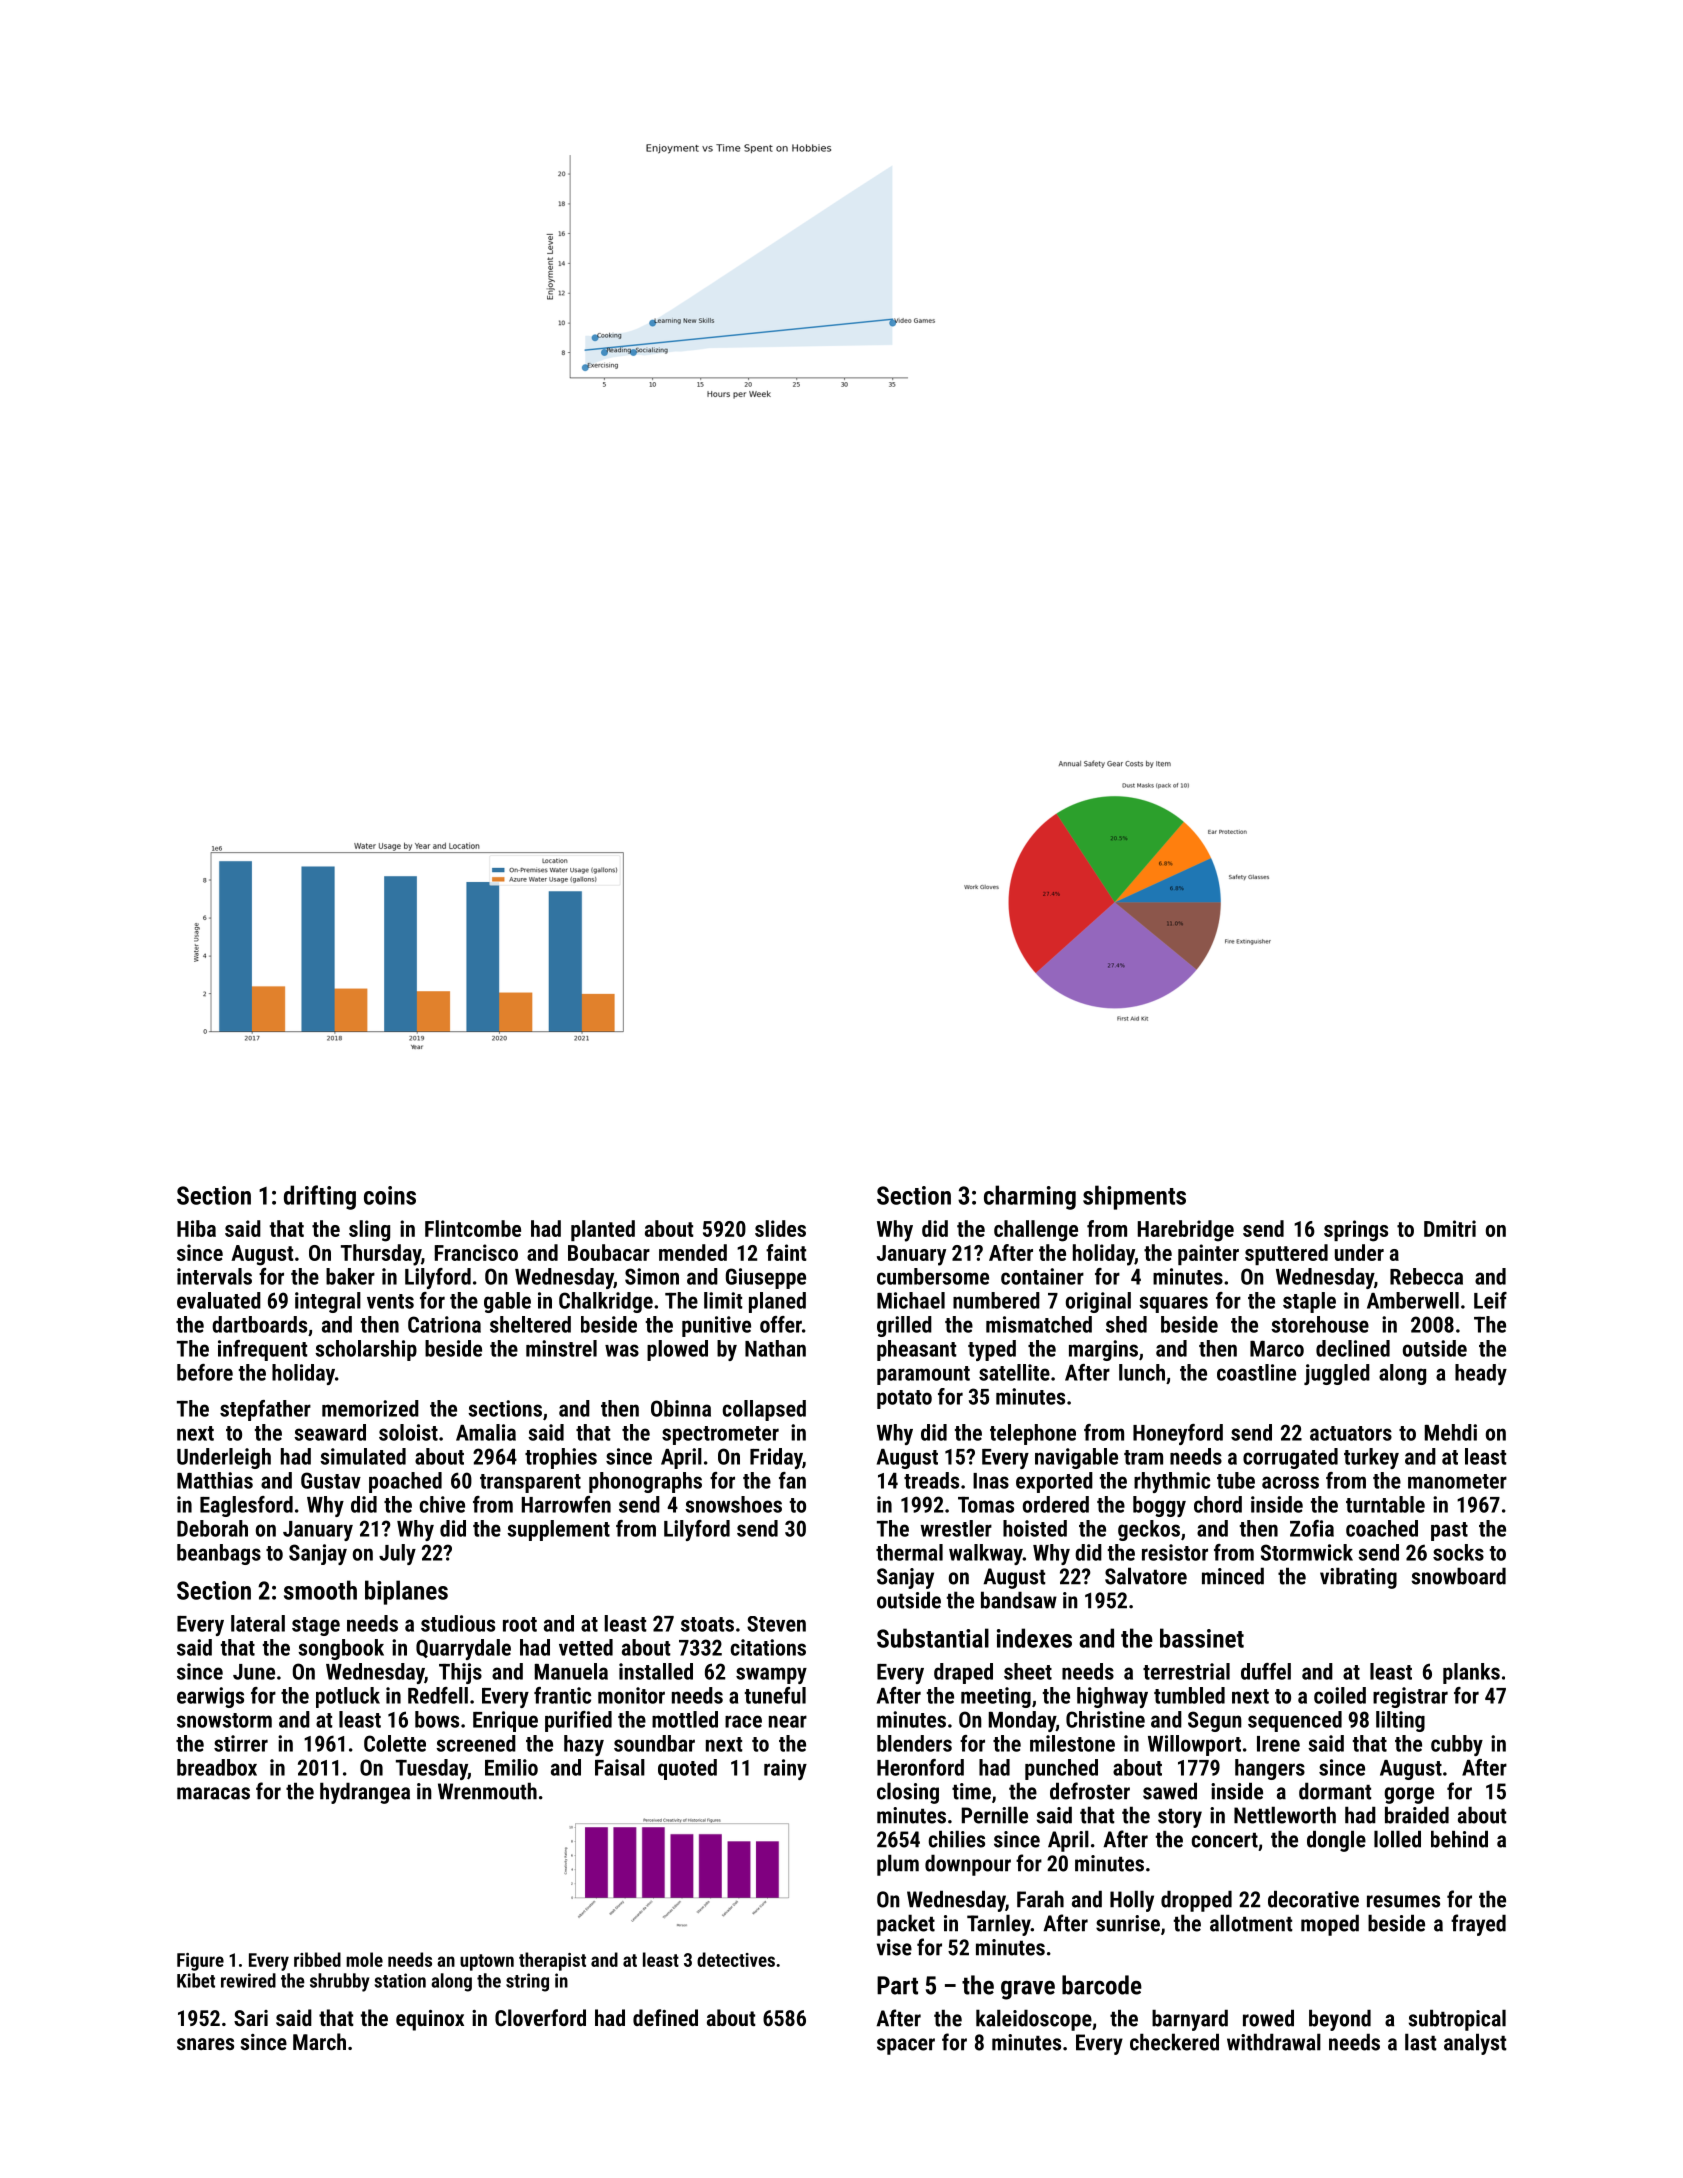 The width and height of the image is (1683, 2178). I want to click on Eaglesford, so click(246, 1506).
